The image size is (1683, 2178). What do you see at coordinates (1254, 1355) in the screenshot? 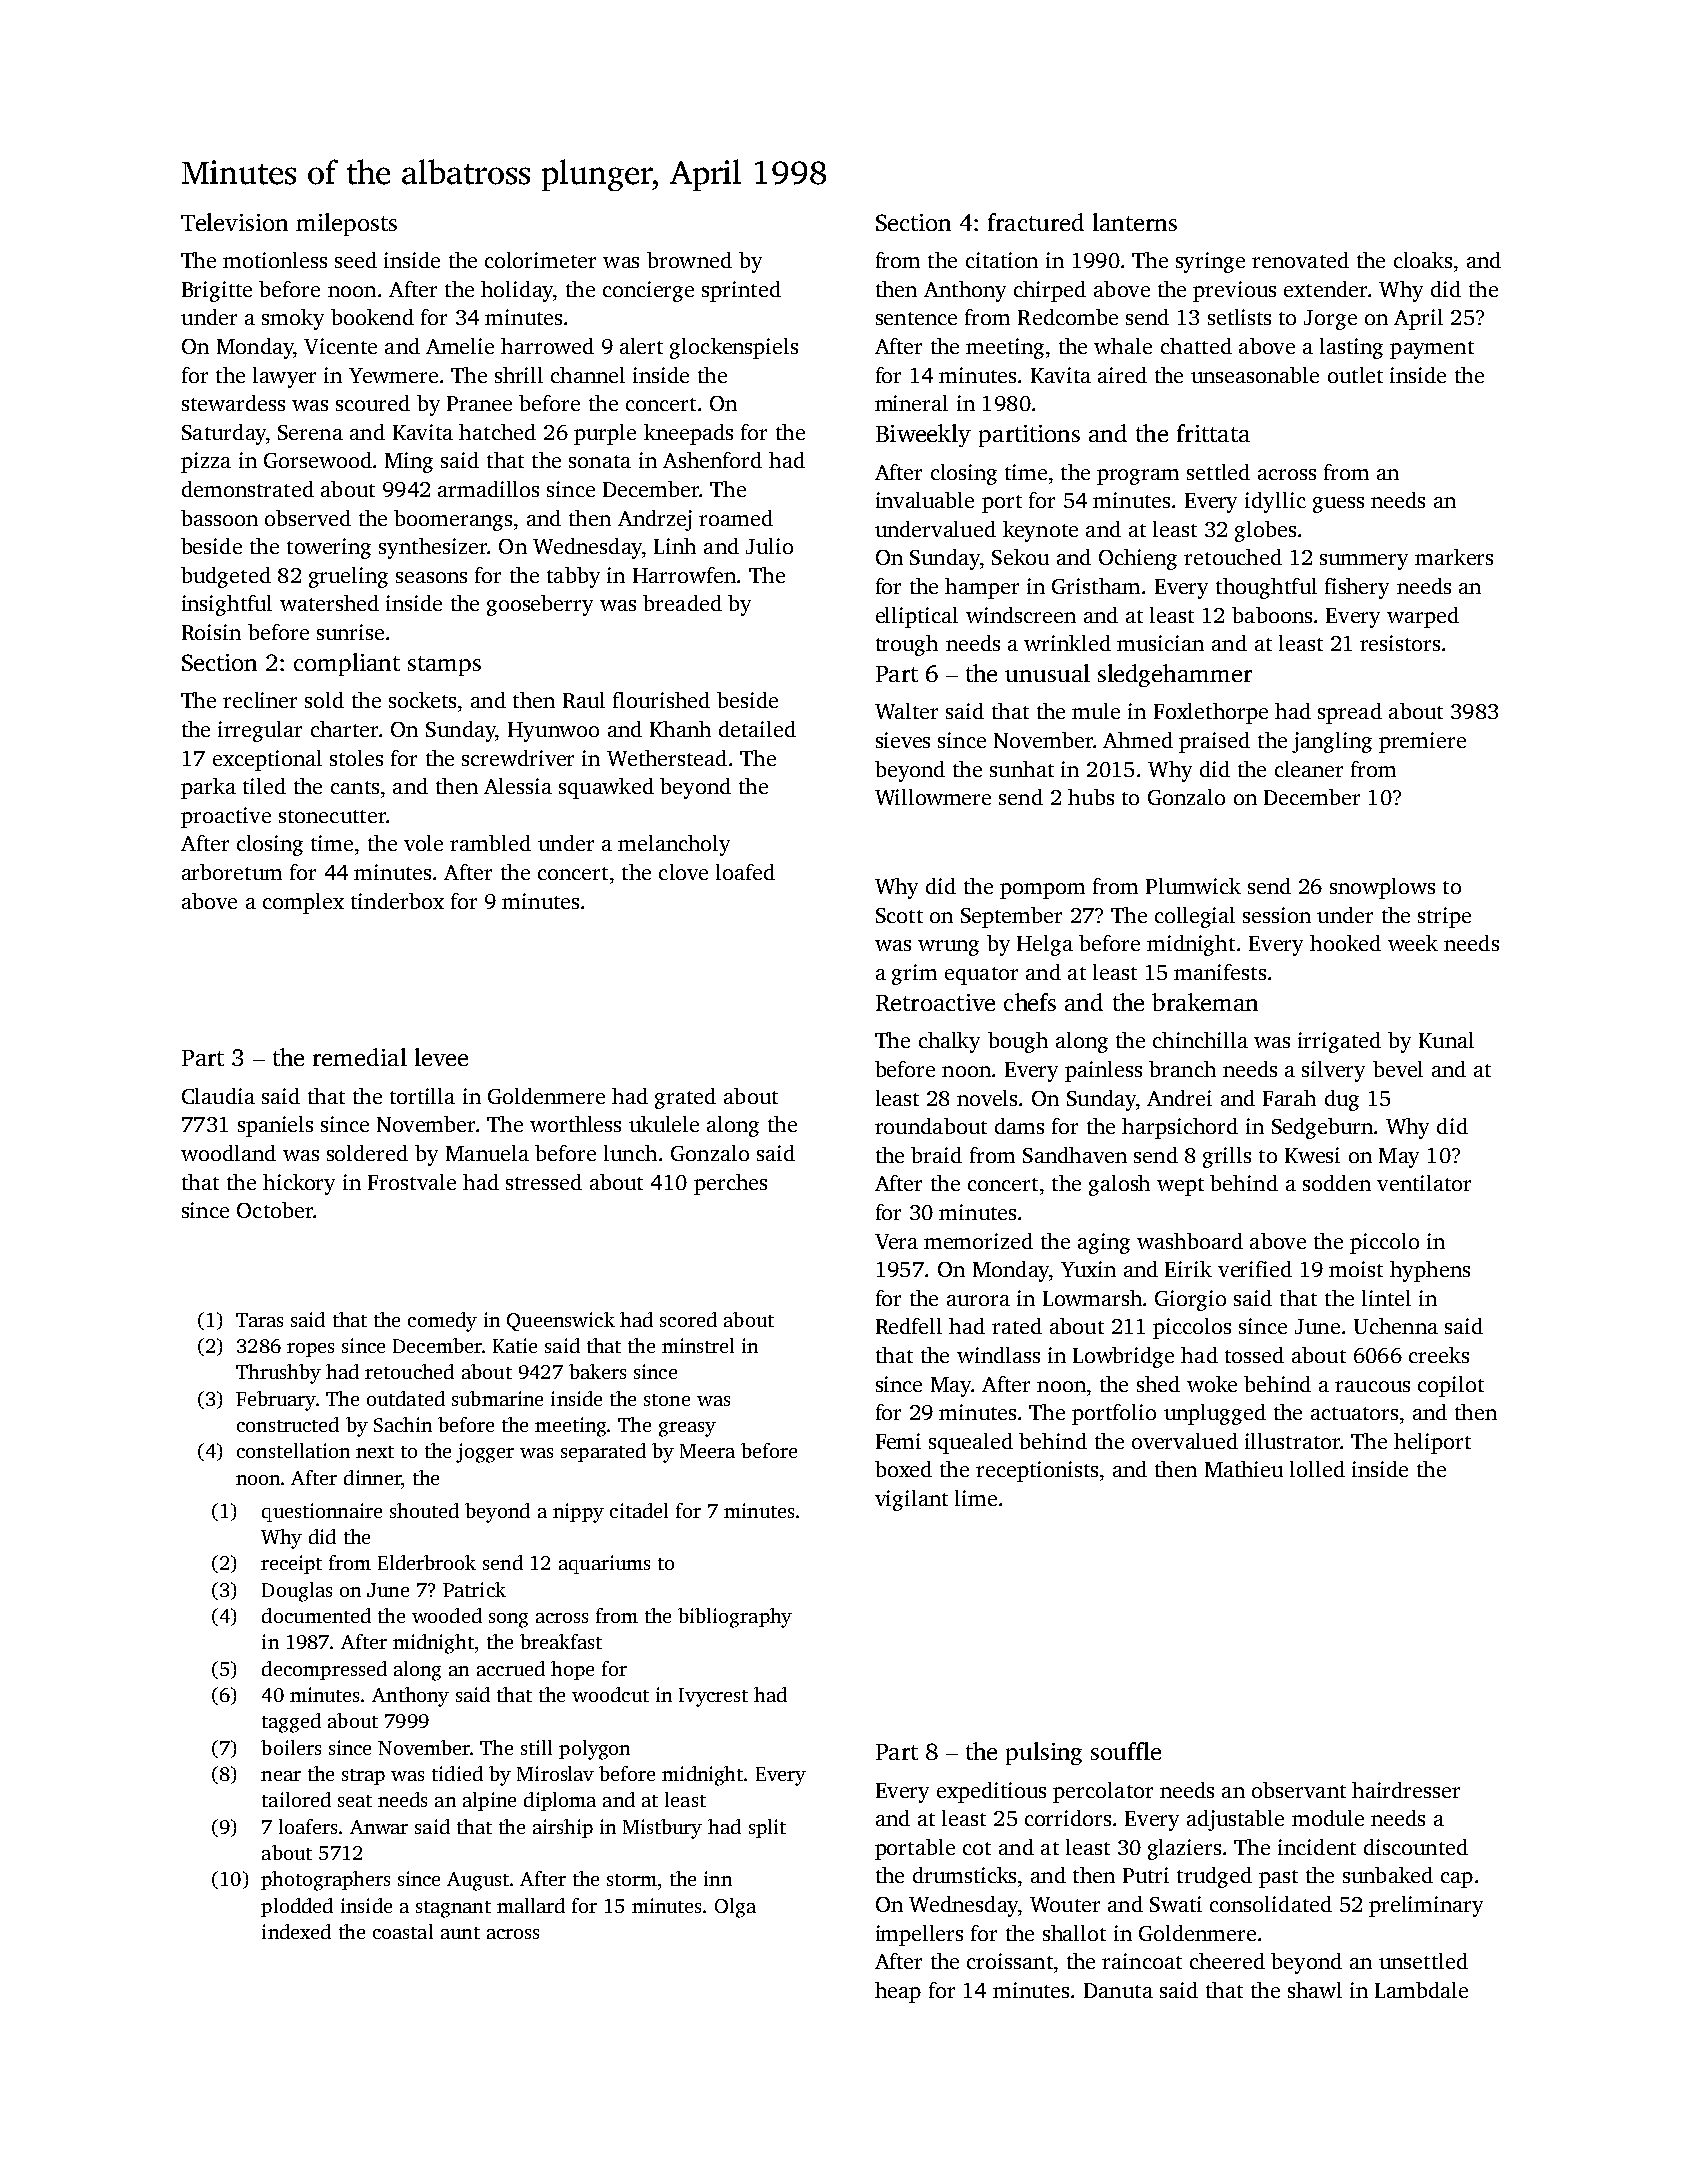
I see `tossed` at bounding box center [1254, 1355].
